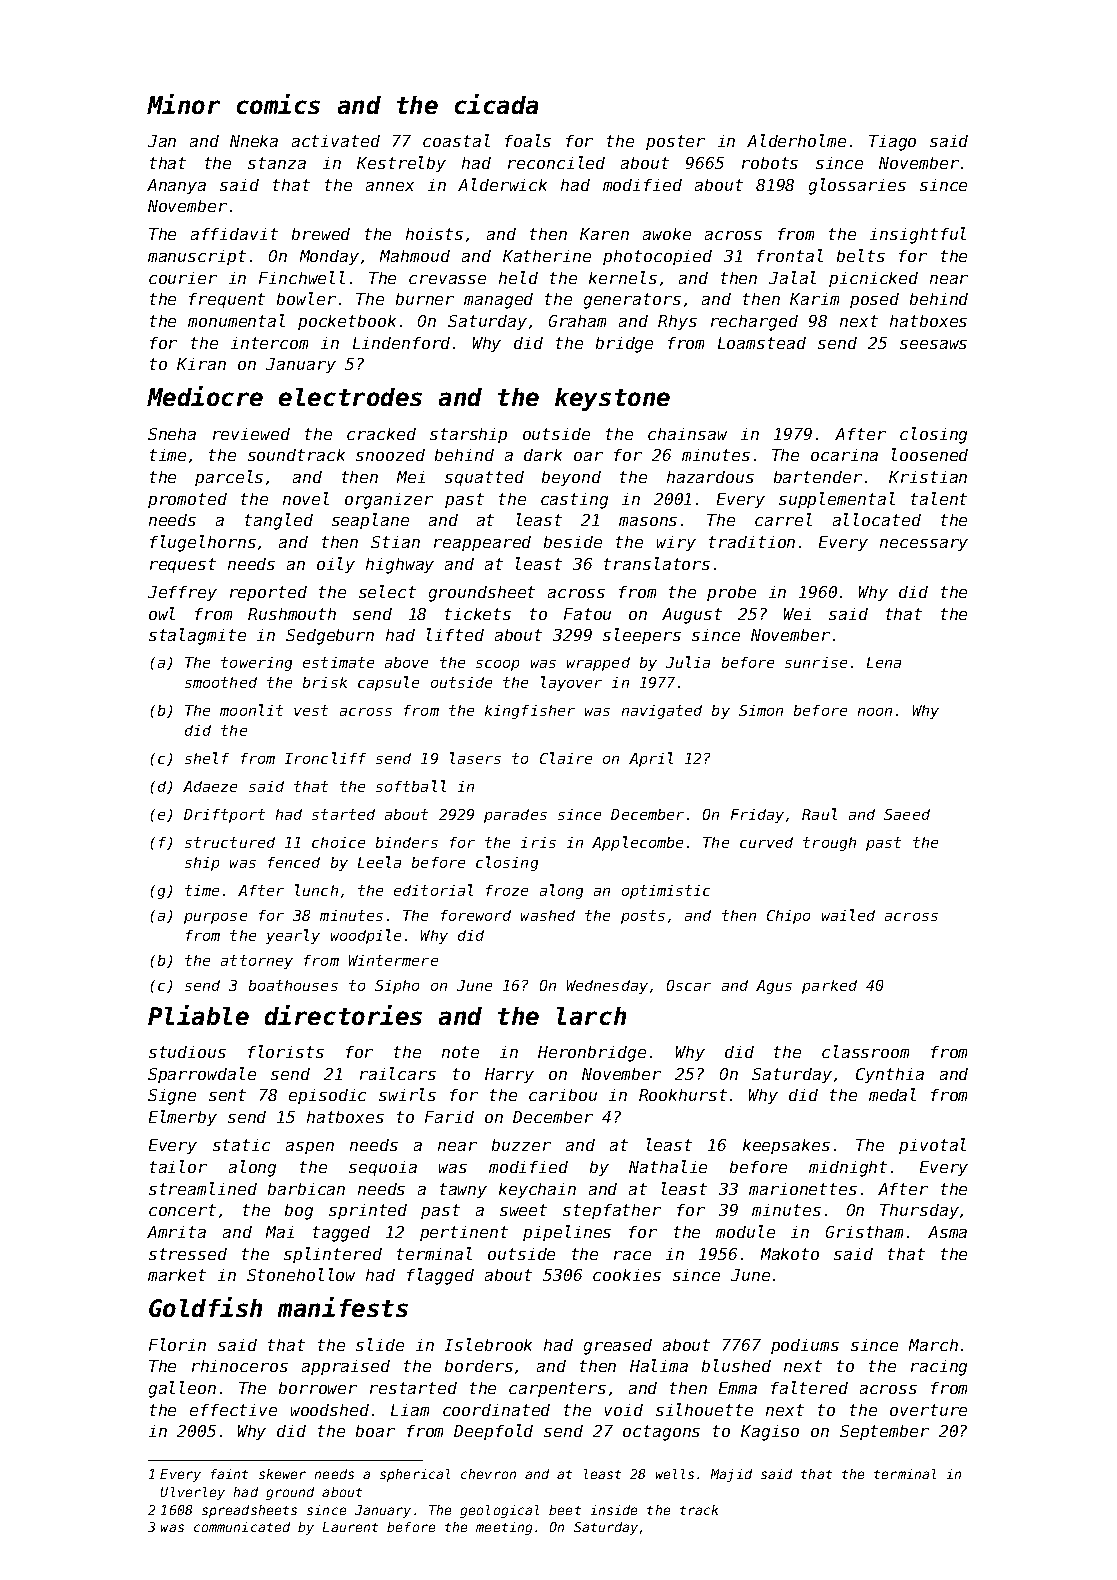 This screenshot has width=1117, height=1580. I want to click on Alderholme, so click(796, 140).
